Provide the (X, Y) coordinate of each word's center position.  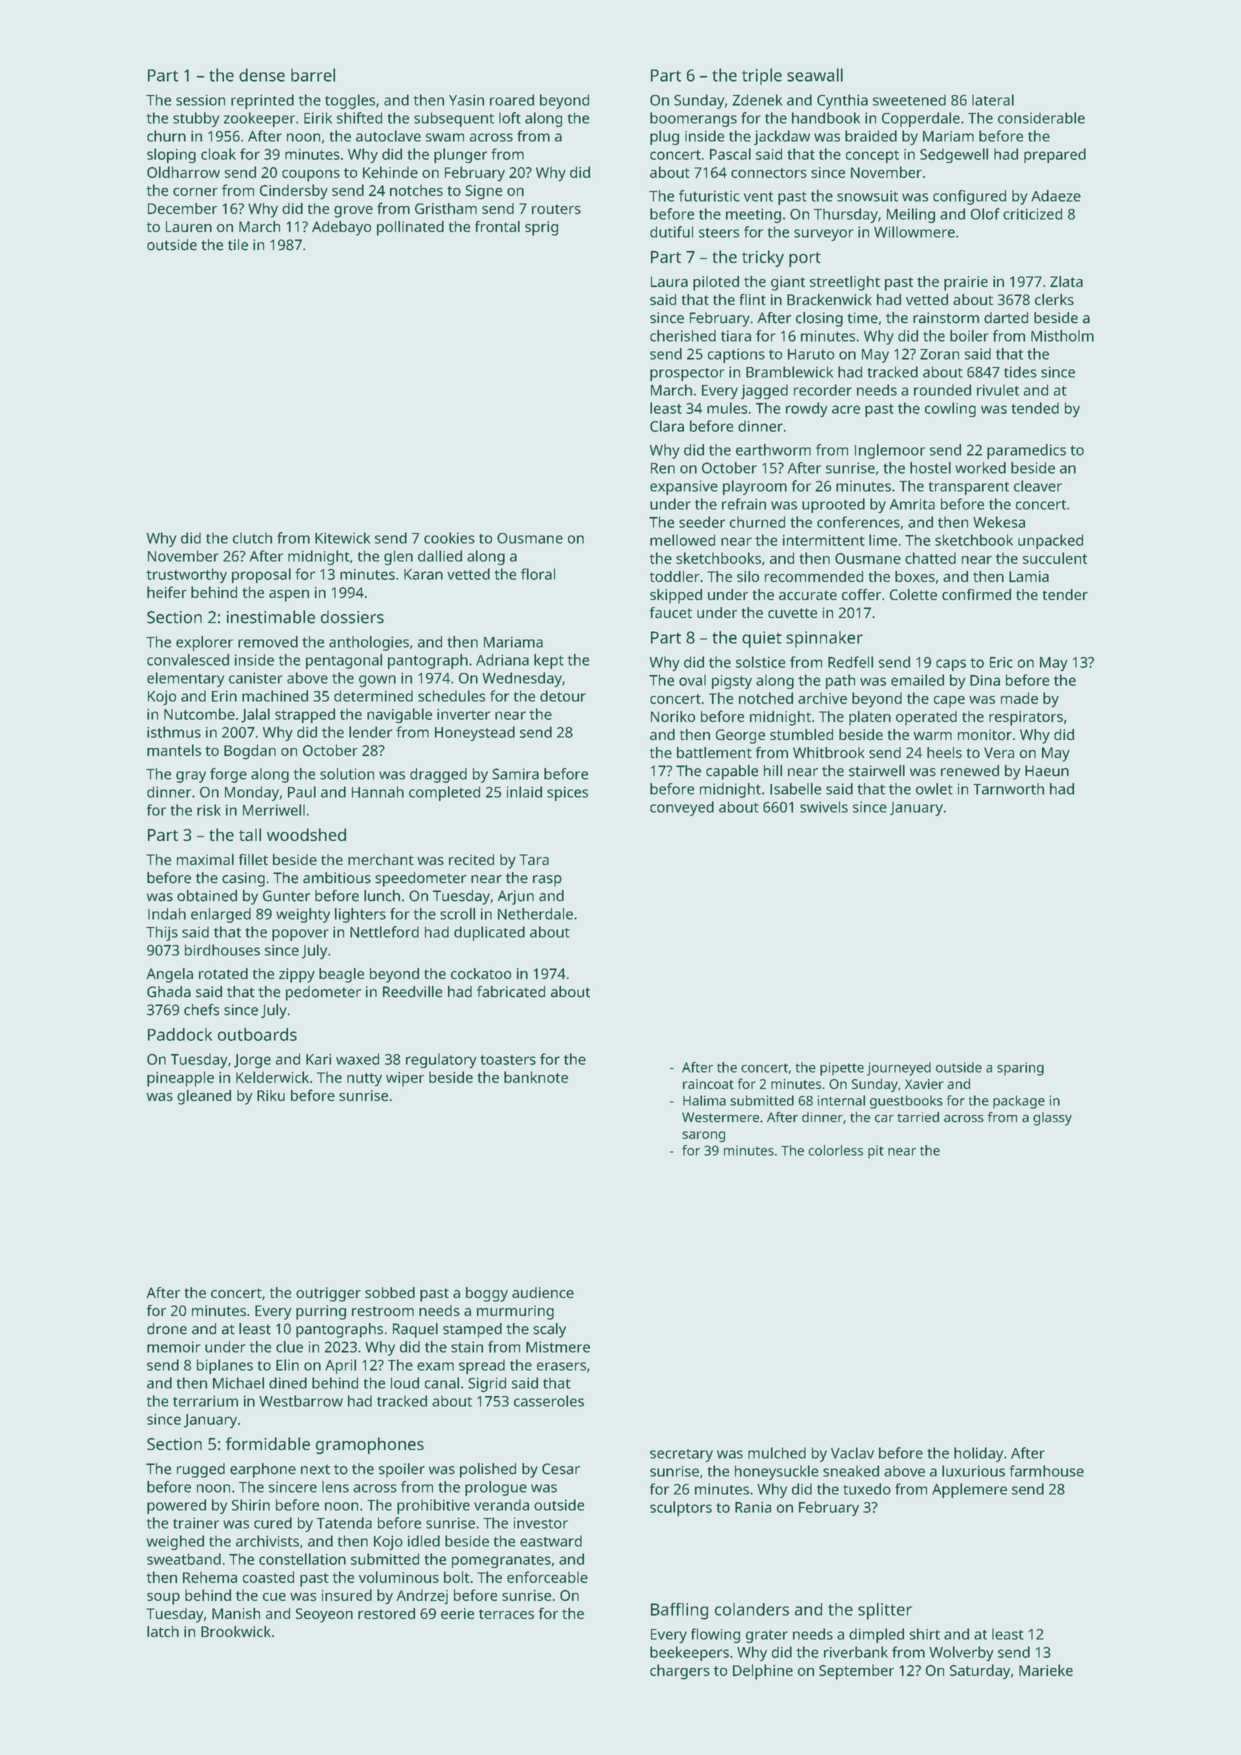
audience (543, 1292)
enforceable (547, 1577)
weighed (175, 1542)
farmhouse (1047, 1471)
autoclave (388, 136)
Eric (1001, 662)
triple (762, 76)
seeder (702, 522)
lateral (993, 100)
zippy (297, 975)
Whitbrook (829, 752)
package (1019, 1102)
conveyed (682, 808)
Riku (271, 1095)
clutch (252, 538)
